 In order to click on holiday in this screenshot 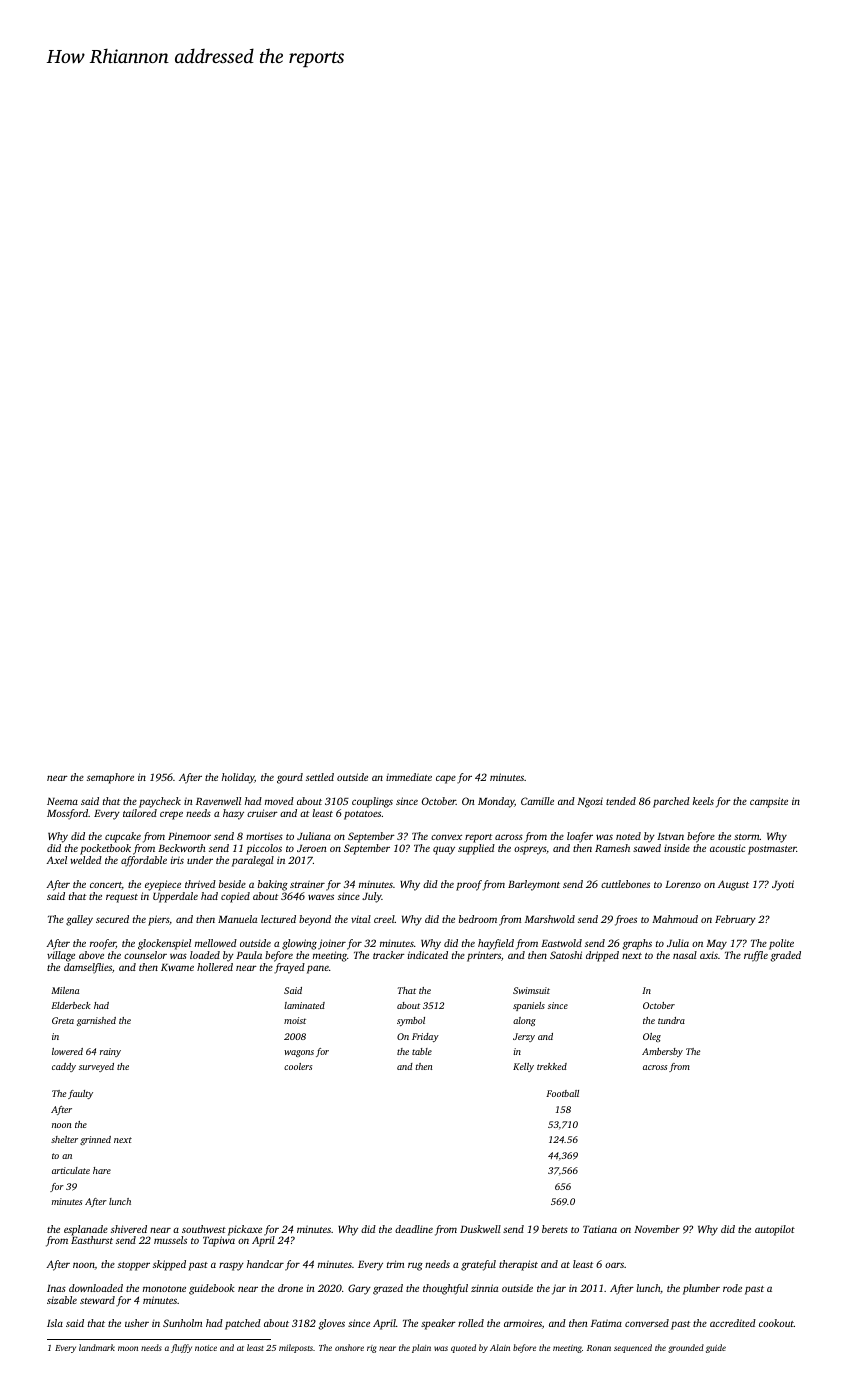, I will do `click(238, 778)`.
